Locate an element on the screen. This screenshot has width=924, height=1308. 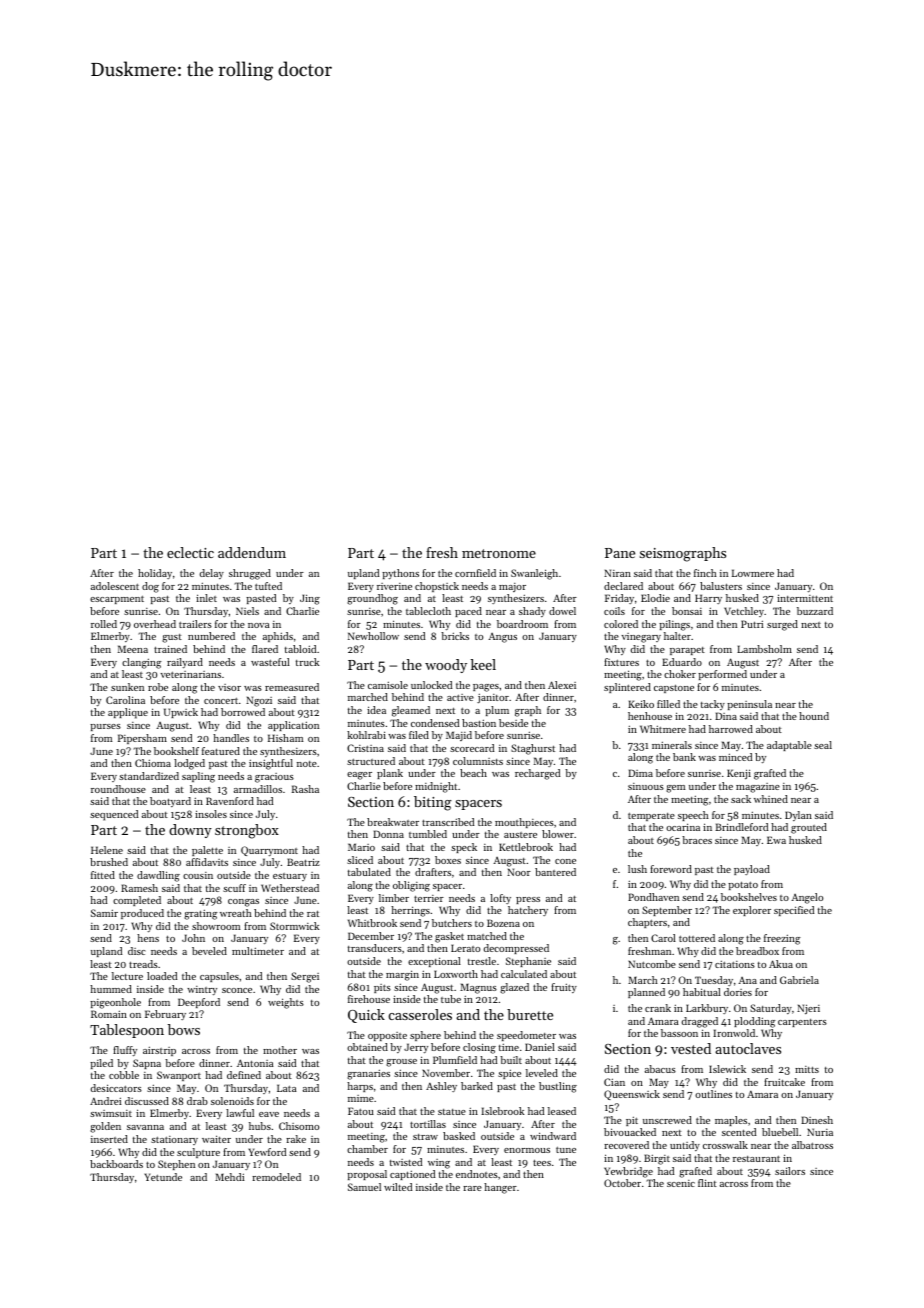
cornfield is located at coordinates (475, 573).
